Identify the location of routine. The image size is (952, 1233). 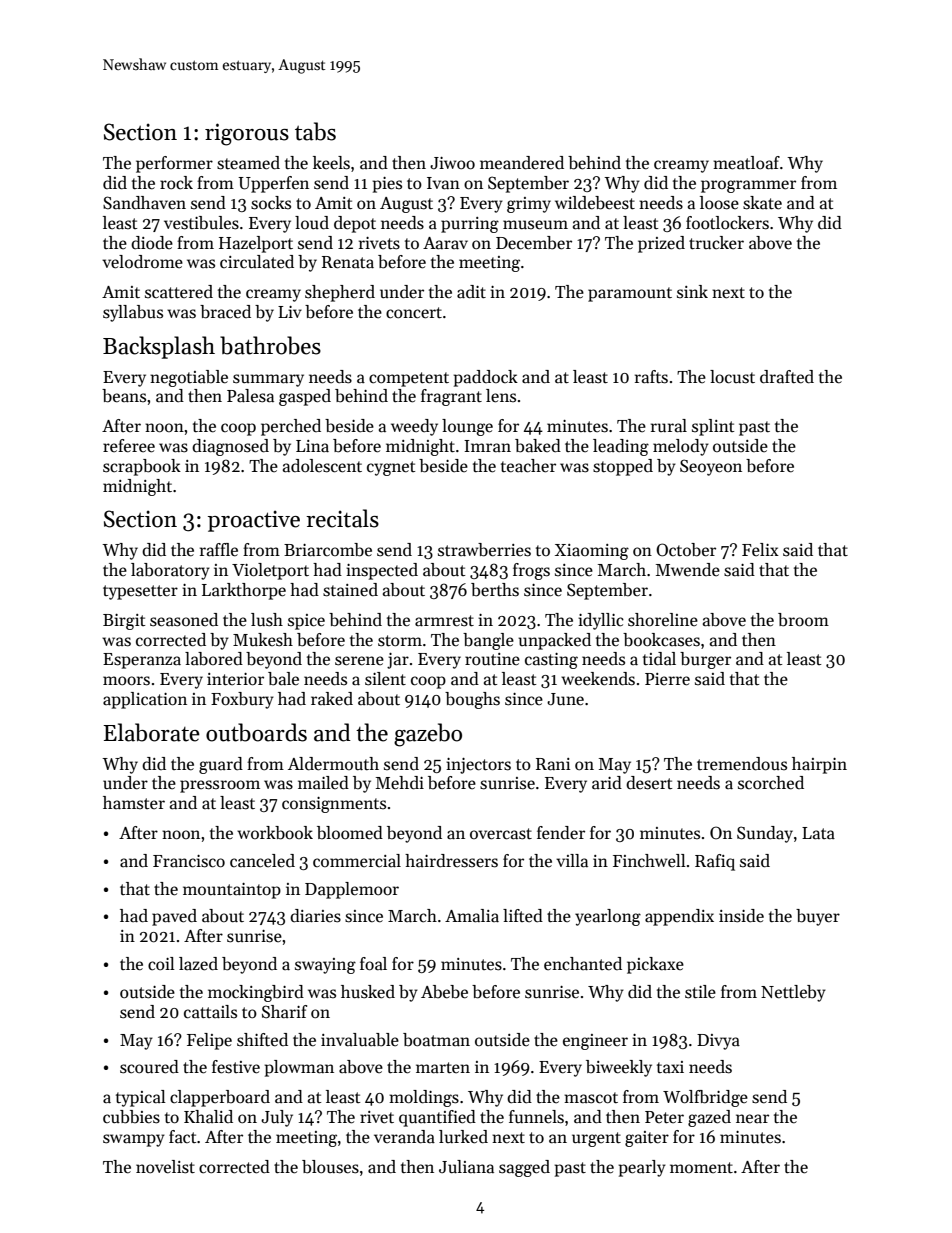
(492, 659).
